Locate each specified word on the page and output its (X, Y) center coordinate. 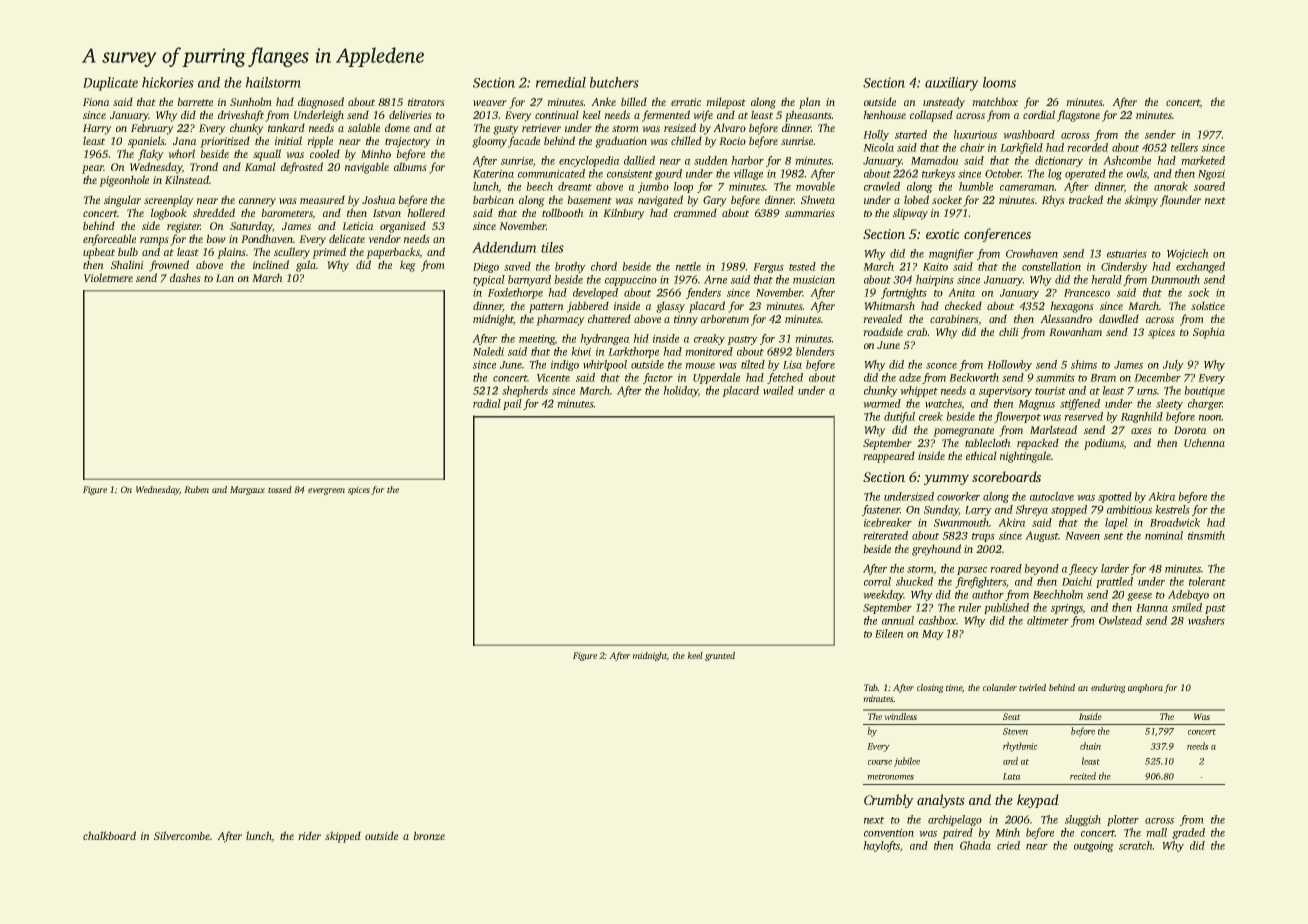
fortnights (904, 293)
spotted (1115, 497)
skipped (343, 837)
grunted (720, 656)
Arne (715, 279)
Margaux (247, 490)
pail (512, 404)
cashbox (937, 620)
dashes (185, 277)
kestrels (1172, 509)
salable (364, 127)
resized (680, 128)
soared (1209, 186)
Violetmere (108, 277)
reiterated (885, 535)
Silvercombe (182, 835)
